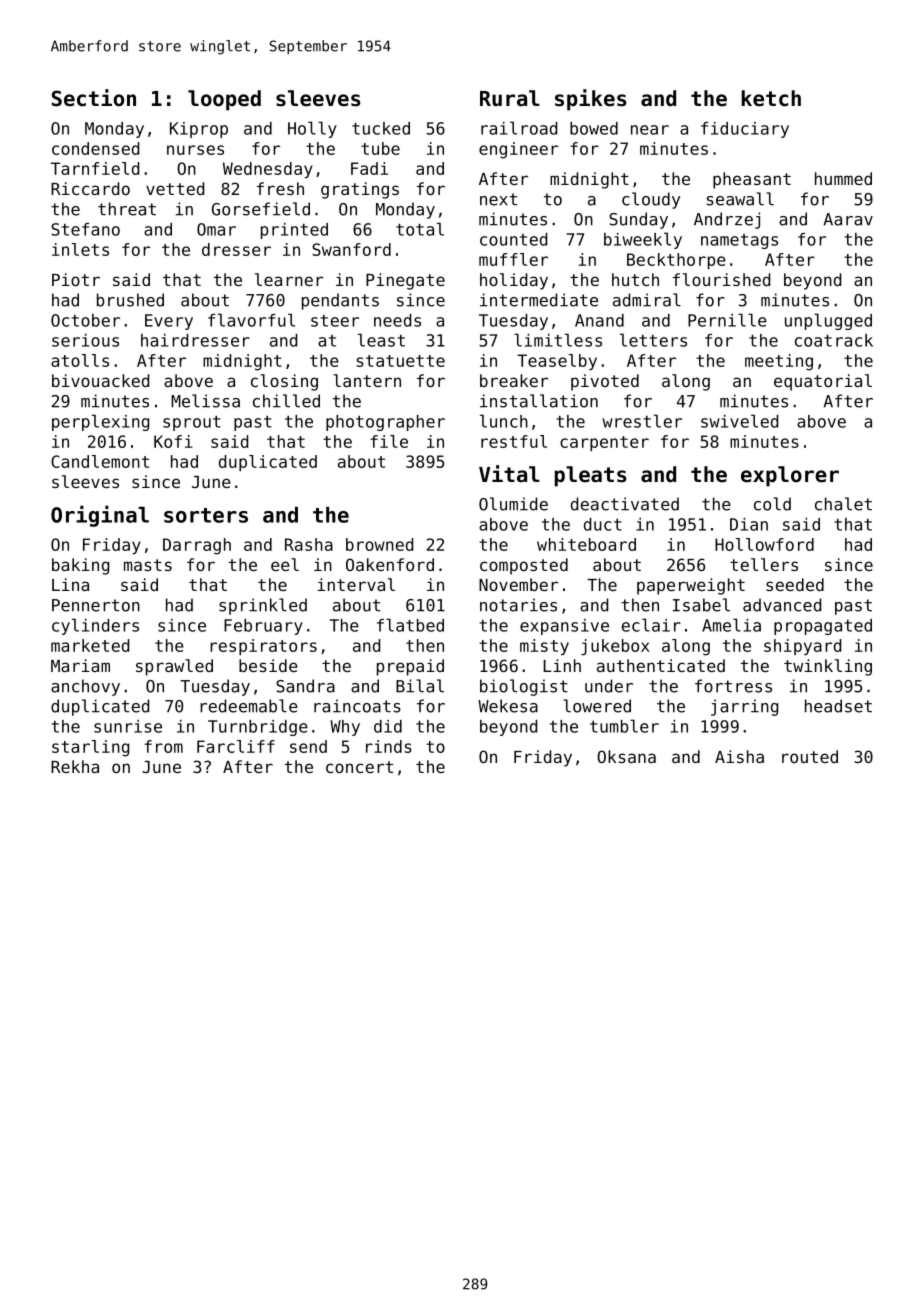 Image resolution: width=924 pixels, height=1308 pixels. I want to click on sprout, so click(192, 423).
